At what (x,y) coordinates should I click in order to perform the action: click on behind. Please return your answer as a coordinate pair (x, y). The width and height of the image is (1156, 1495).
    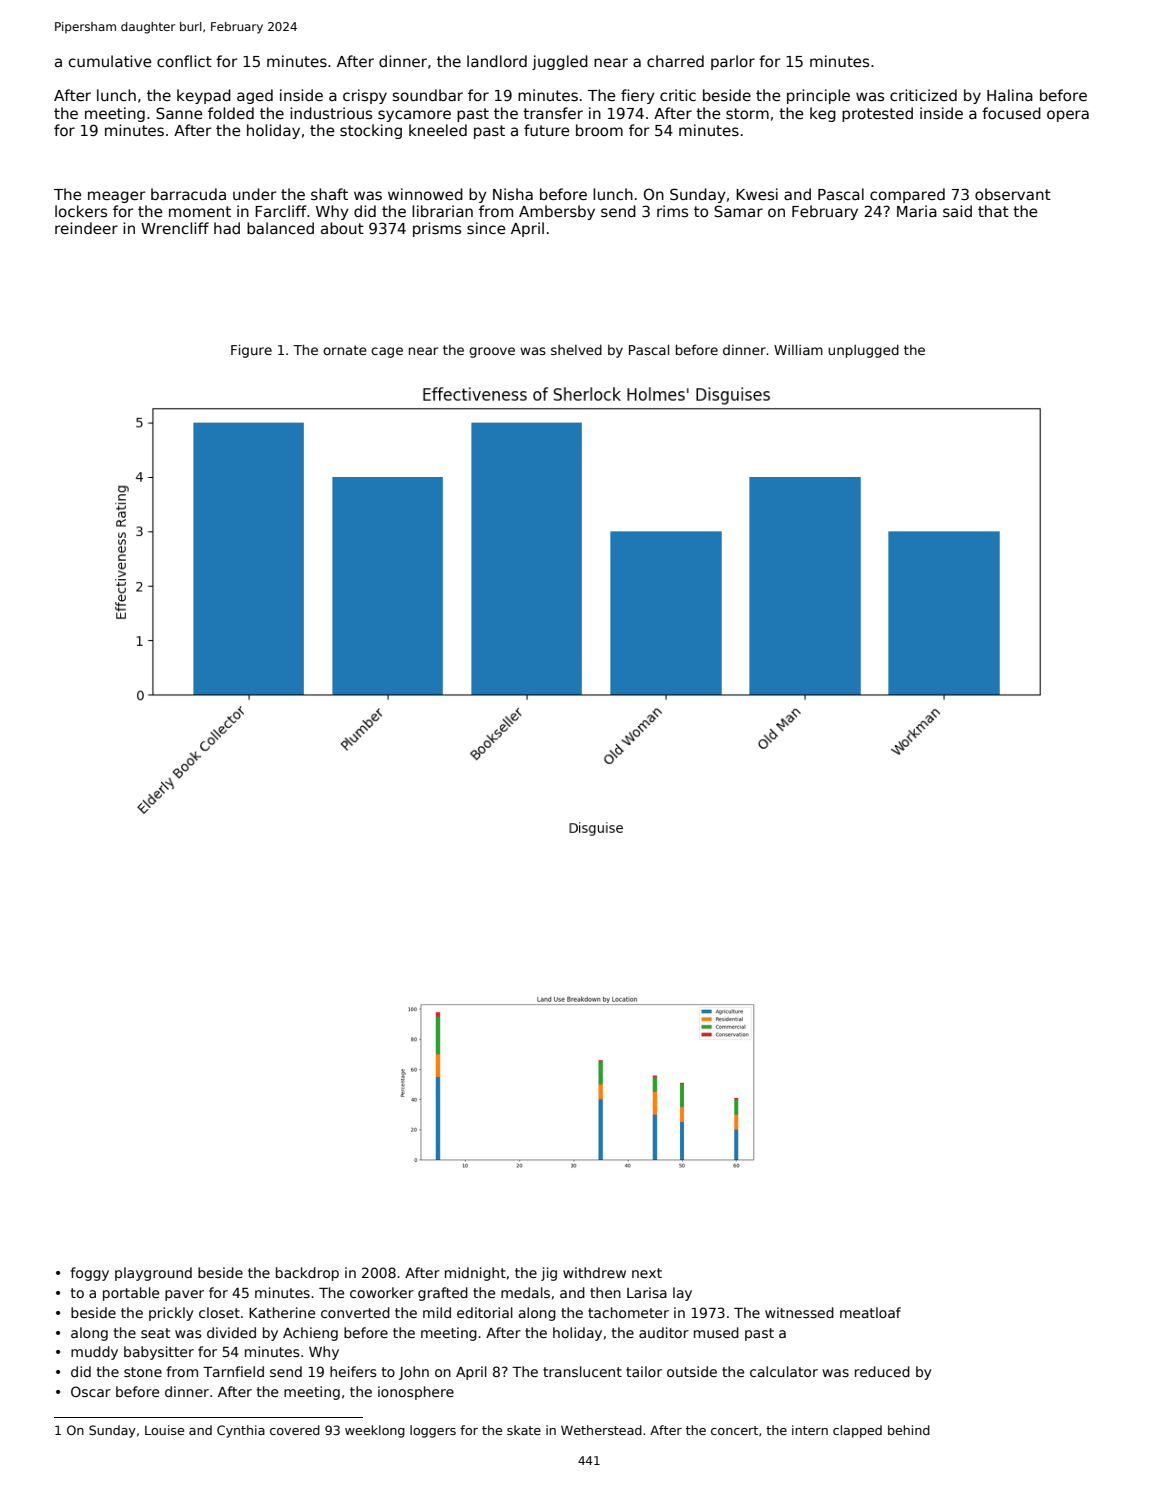
    Looking at the image, I should click on (909, 1430).
